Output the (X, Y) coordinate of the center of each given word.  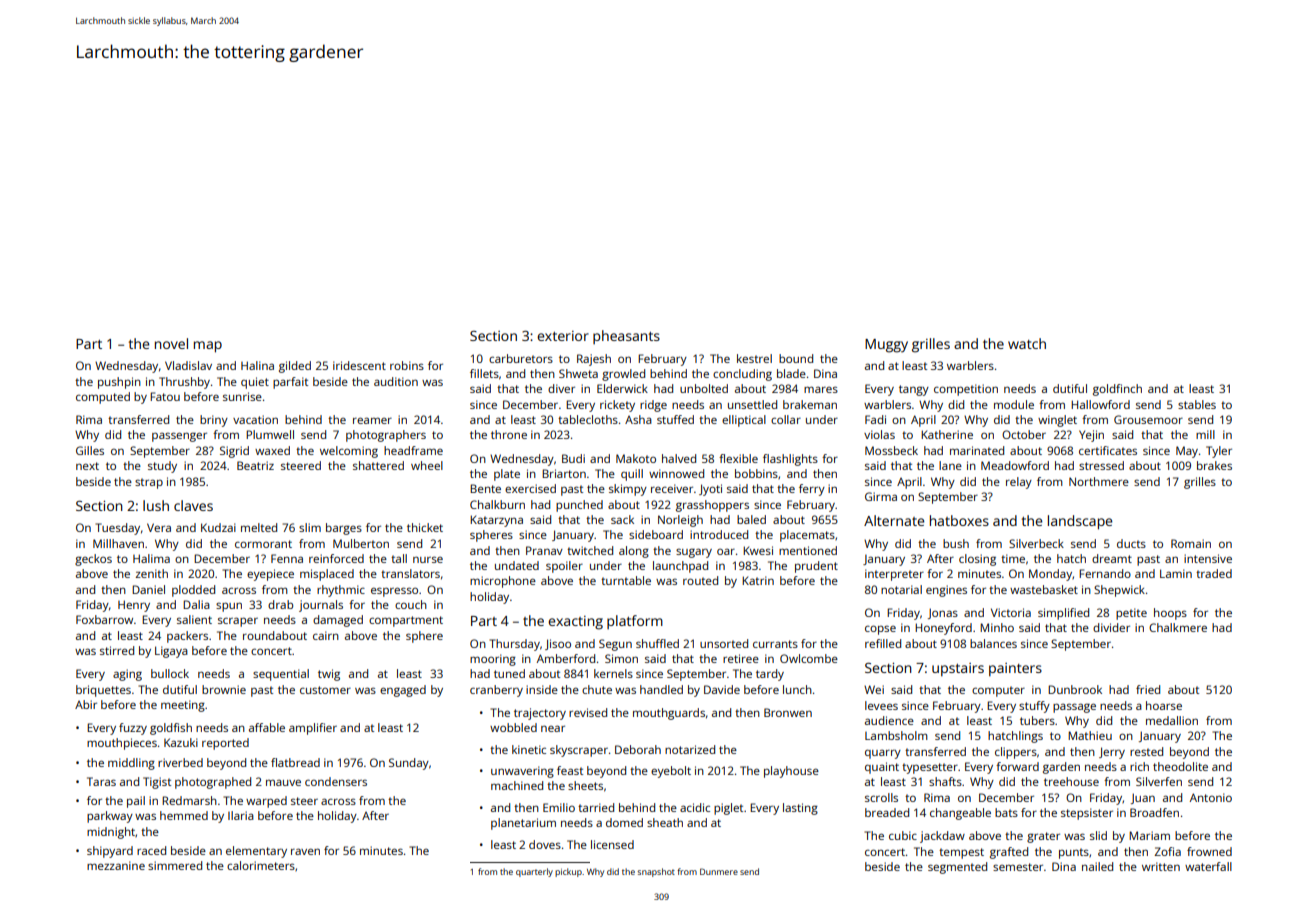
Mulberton (361, 543)
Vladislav (188, 365)
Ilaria (241, 815)
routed (700, 580)
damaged (338, 621)
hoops (1170, 614)
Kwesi (758, 550)
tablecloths (588, 419)
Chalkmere (1178, 627)
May (1187, 452)
